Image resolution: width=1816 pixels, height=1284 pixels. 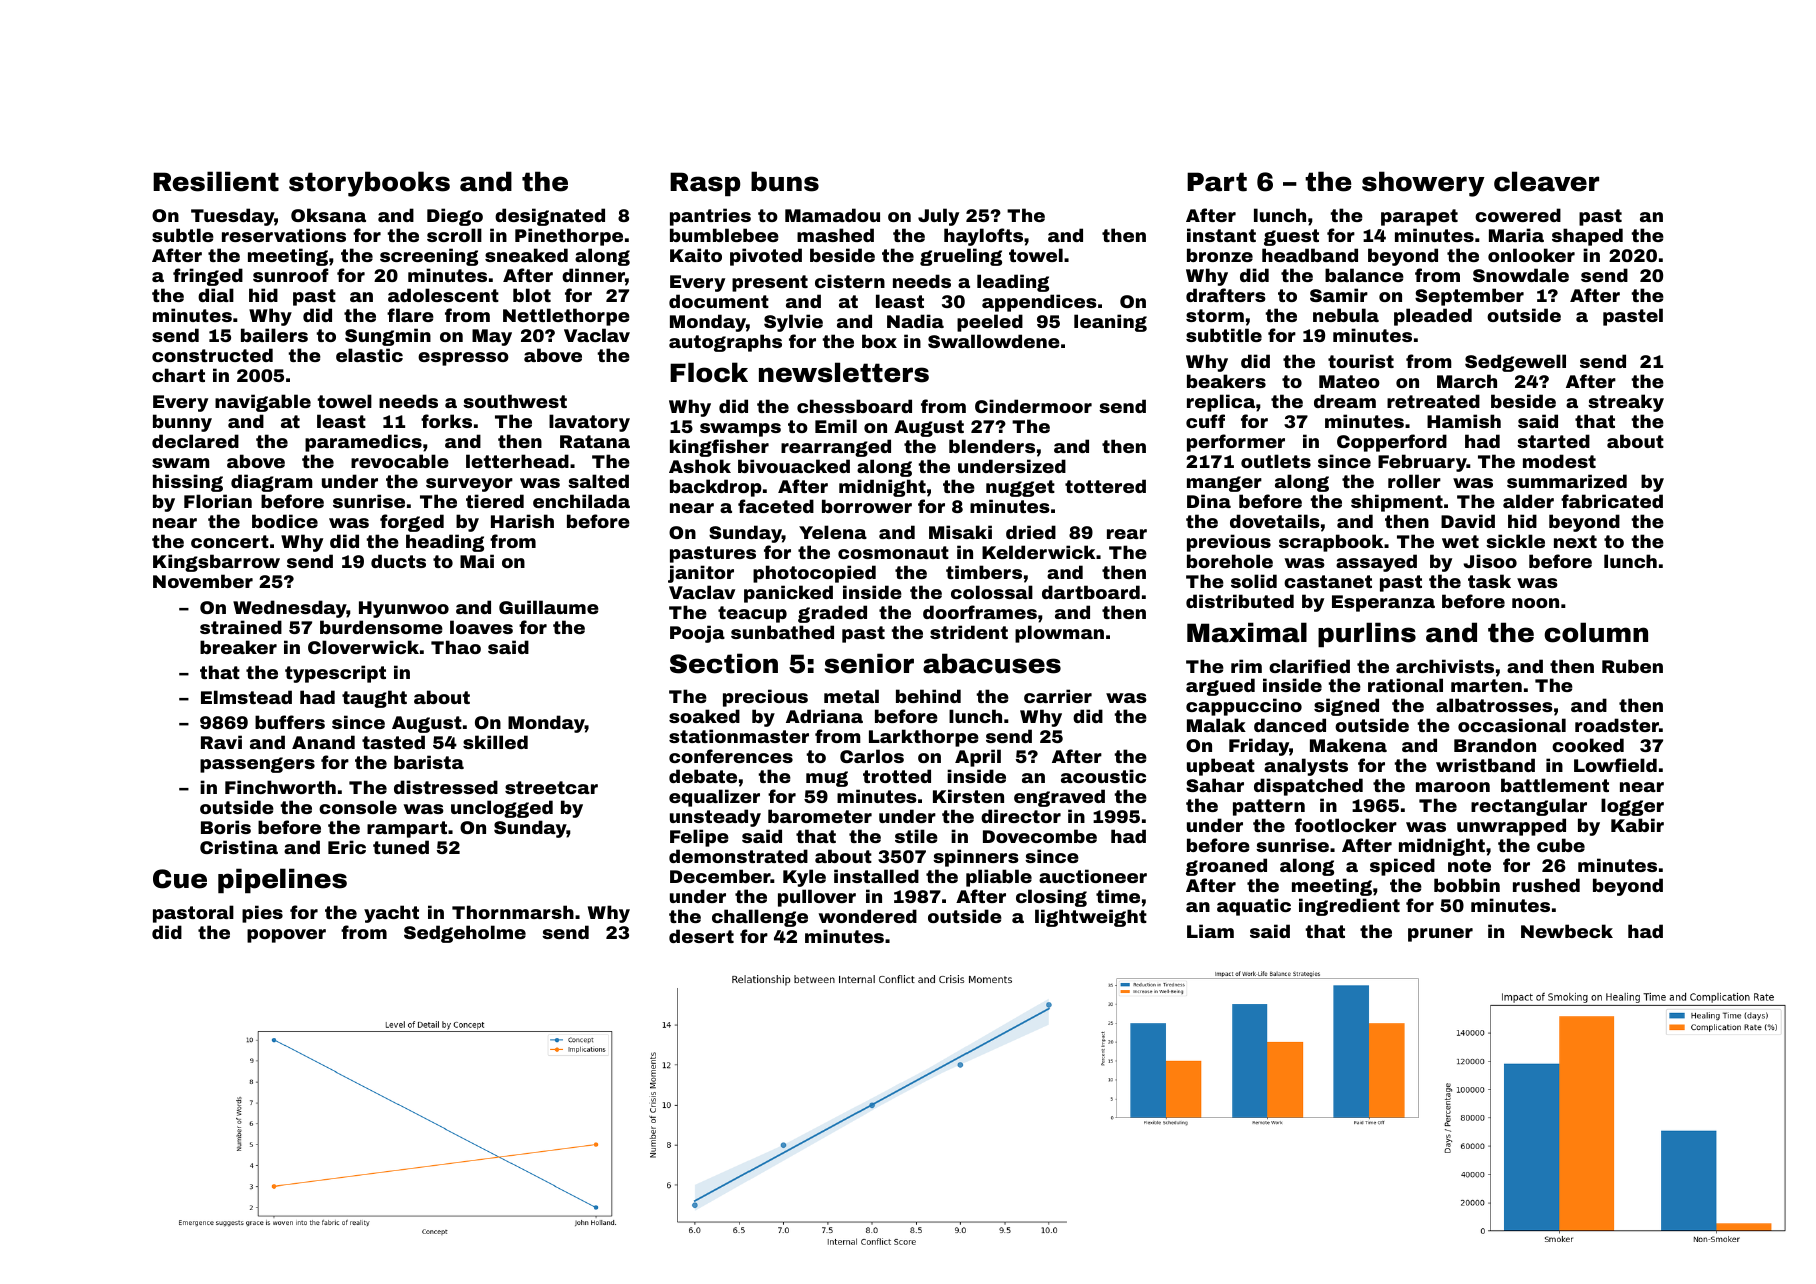 I want to click on pies, so click(x=262, y=914).
